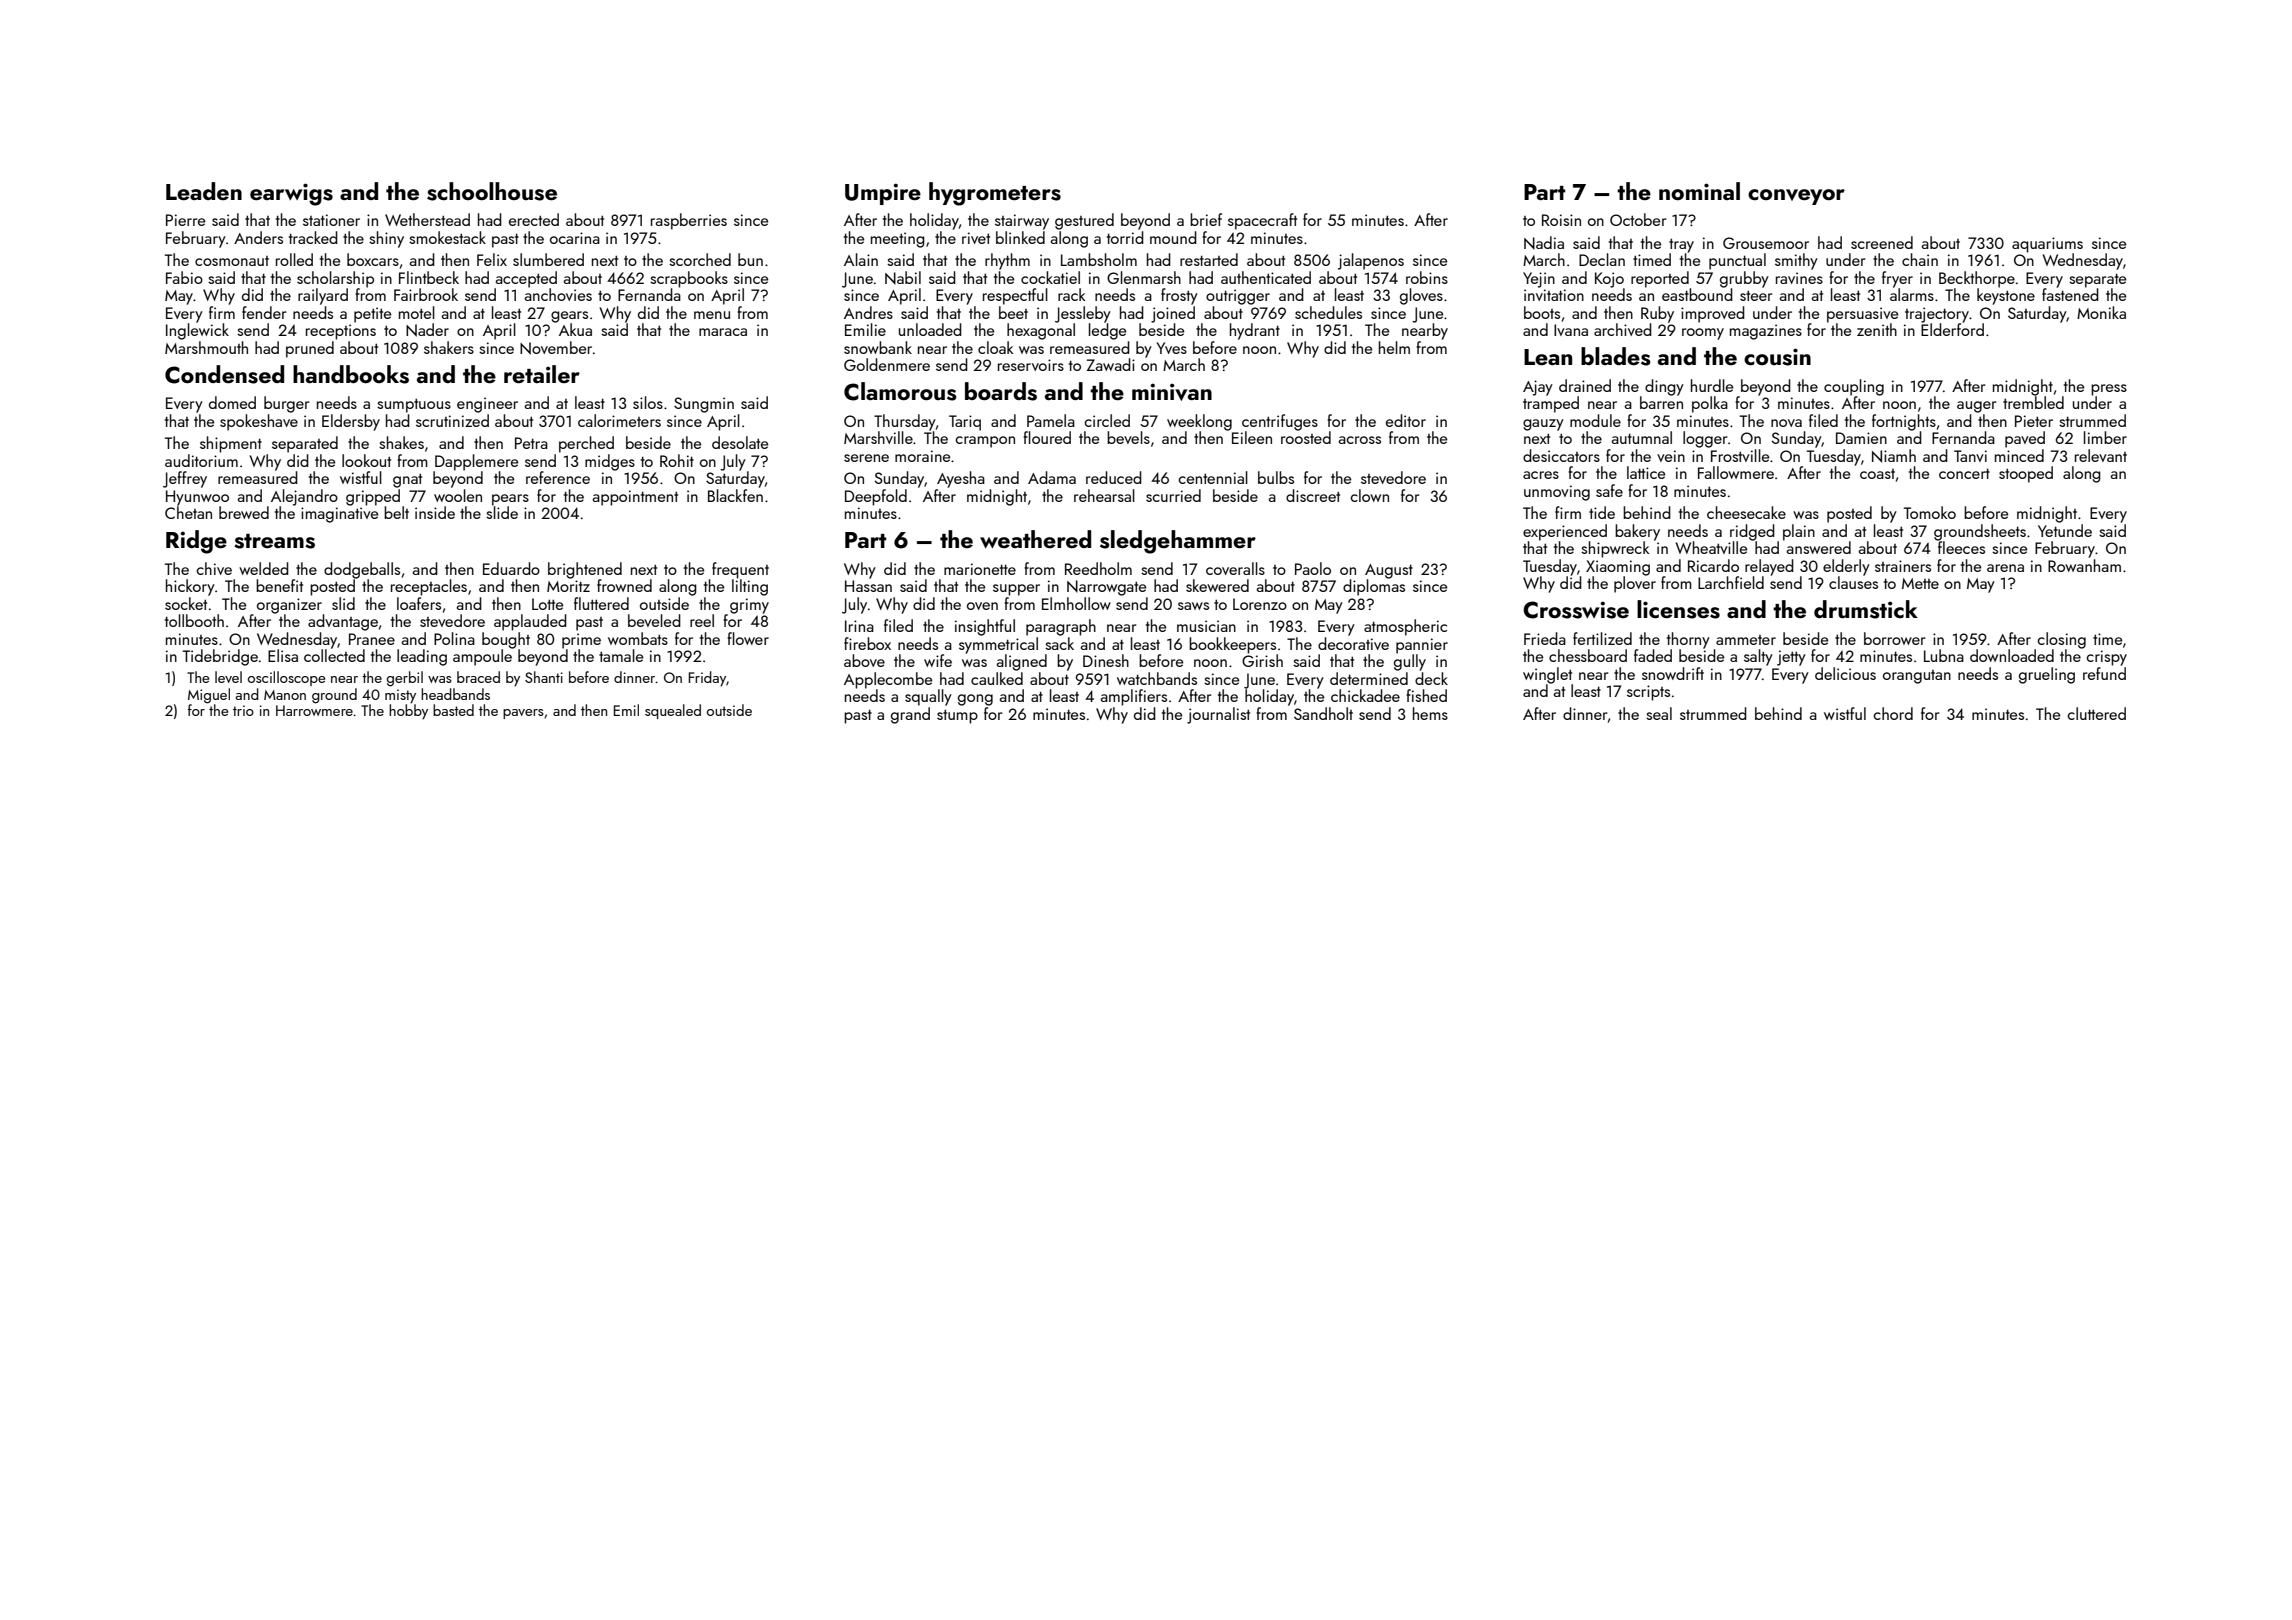 Image resolution: width=2292 pixels, height=1620 pixels. What do you see at coordinates (2101, 312) in the screenshot?
I see `Monika` at bounding box center [2101, 312].
